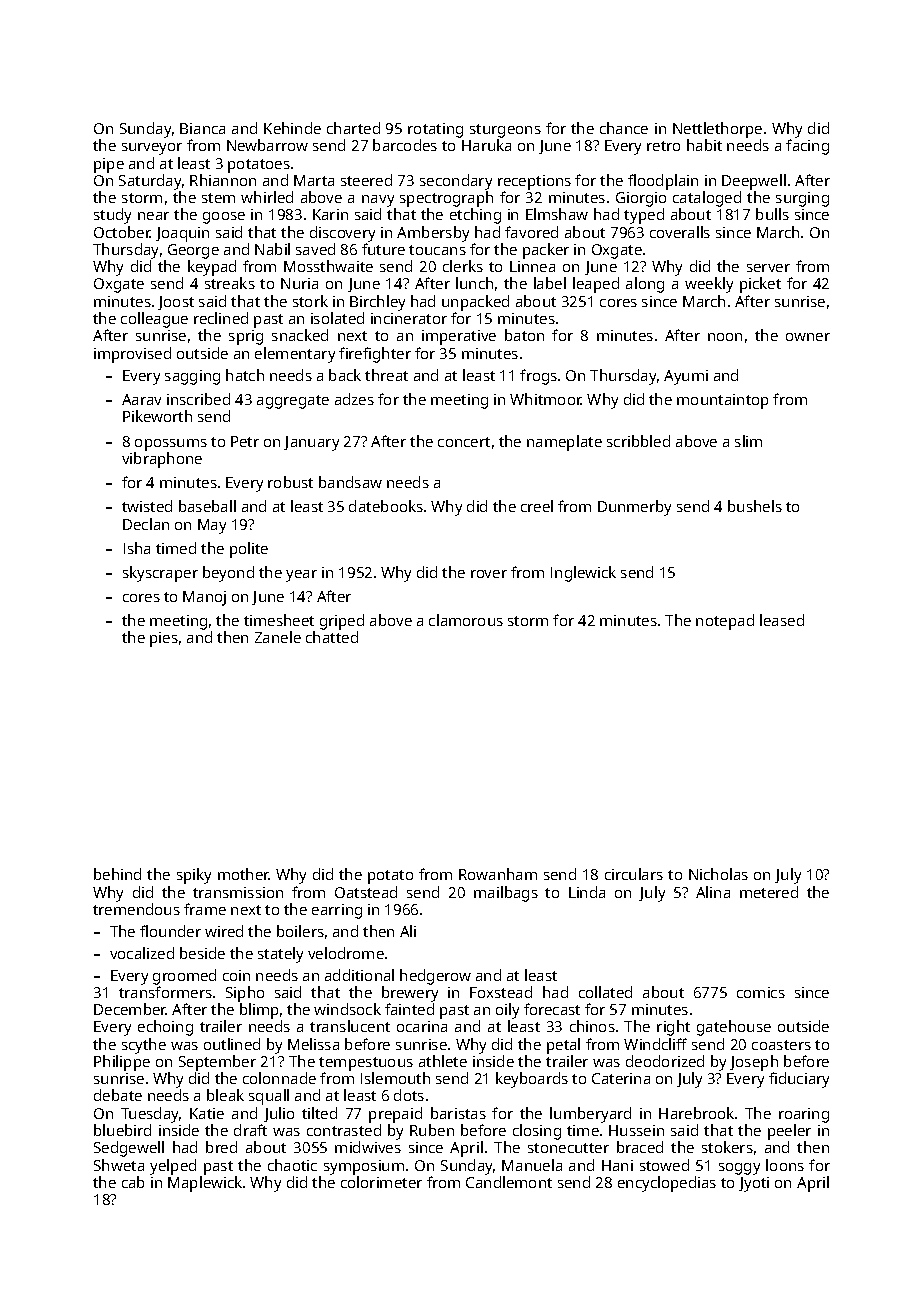 This screenshot has height=1308, width=924. Describe the element at coordinates (342, 622) in the screenshot. I see `griped` at that location.
